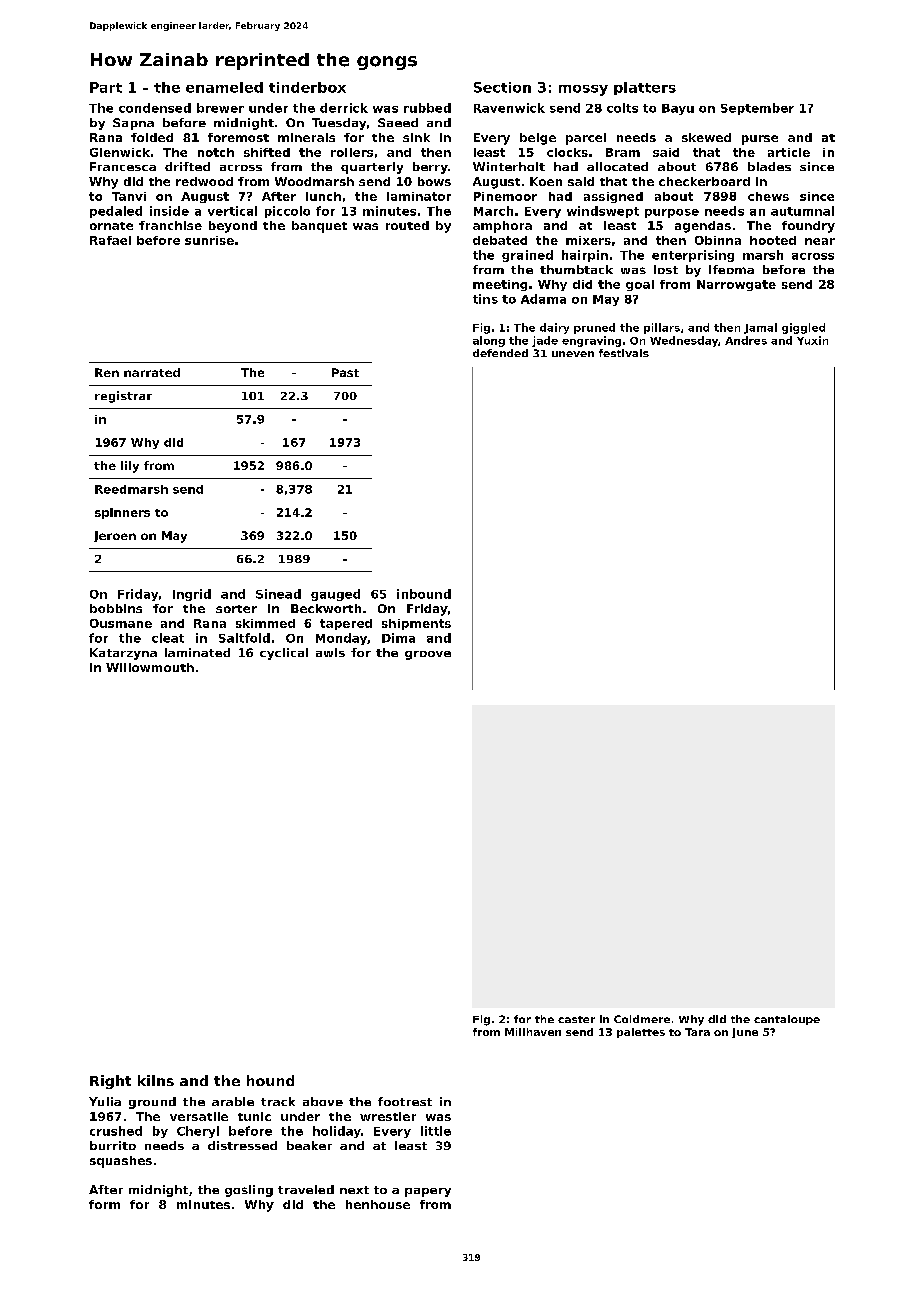  I want to click on June, so click(745, 1033).
